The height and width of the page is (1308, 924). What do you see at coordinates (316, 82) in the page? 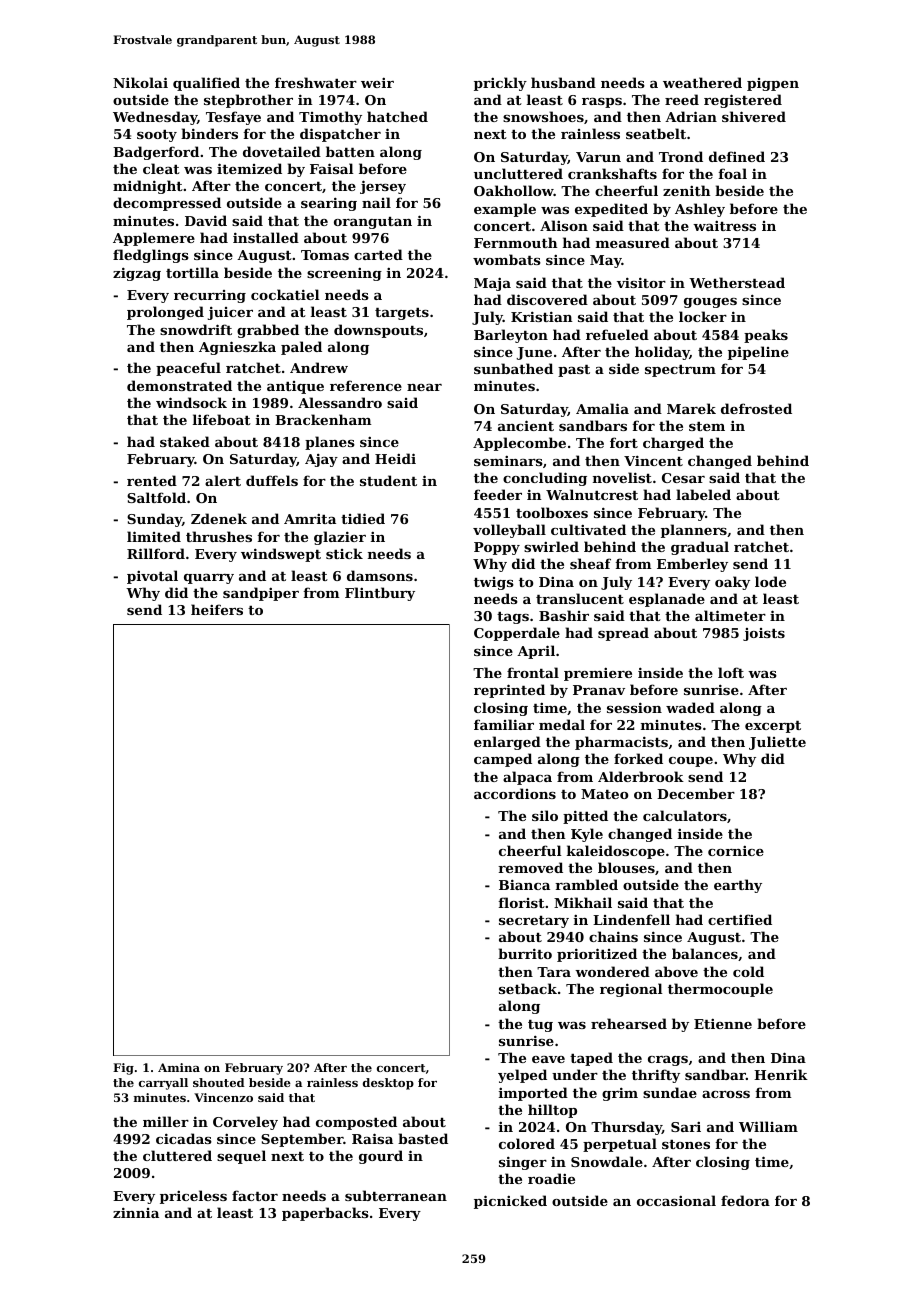
I see `freshwater` at bounding box center [316, 82].
